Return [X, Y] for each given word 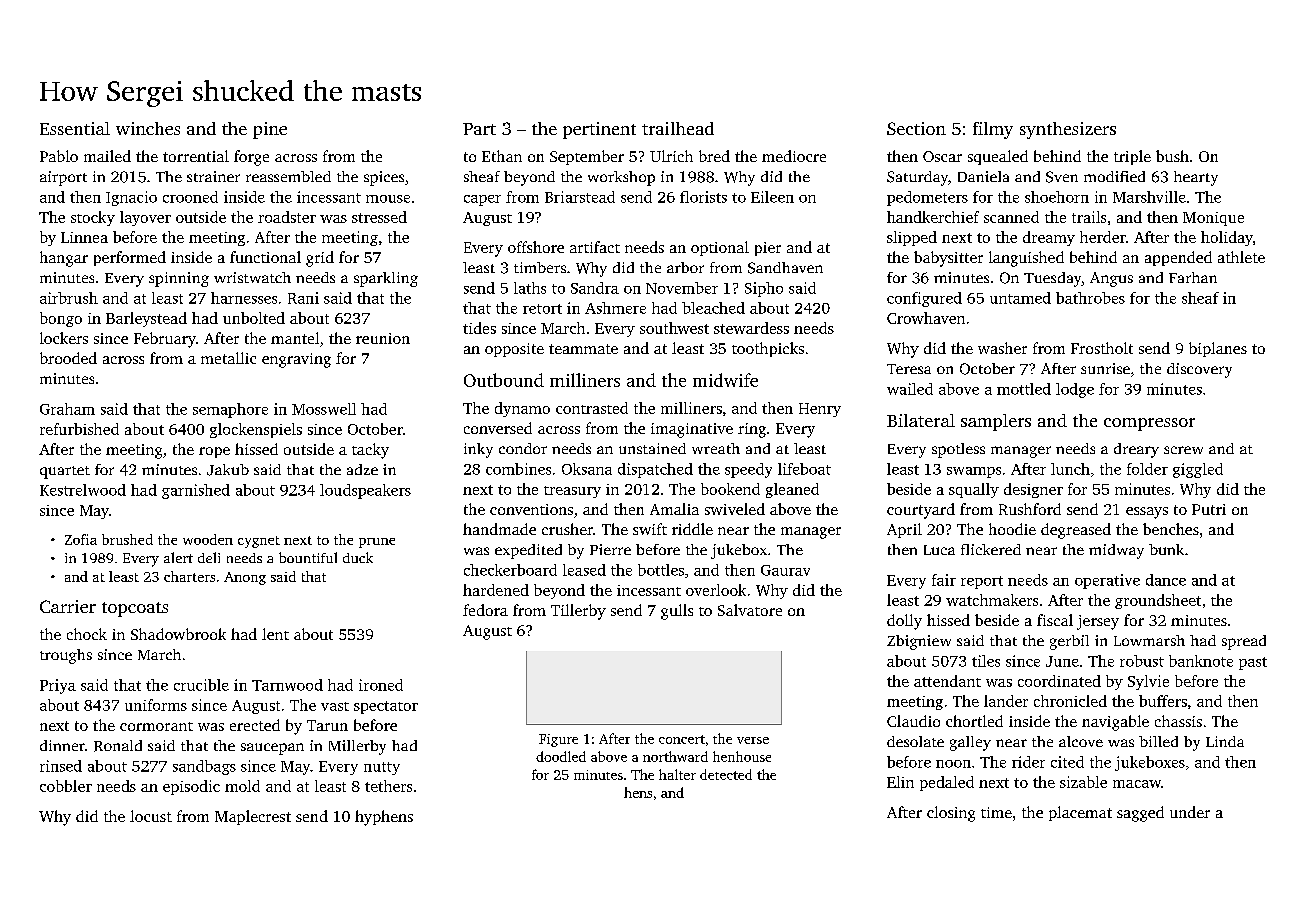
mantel [295, 338]
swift [650, 529]
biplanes [1218, 349]
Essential [75, 128]
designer [1033, 490]
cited [1067, 762]
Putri [1209, 509]
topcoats [135, 609]
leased [584, 570]
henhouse [742, 756]
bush [1172, 156]
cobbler [66, 786]
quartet [65, 472]
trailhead [678, 128]
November [682, 288]
